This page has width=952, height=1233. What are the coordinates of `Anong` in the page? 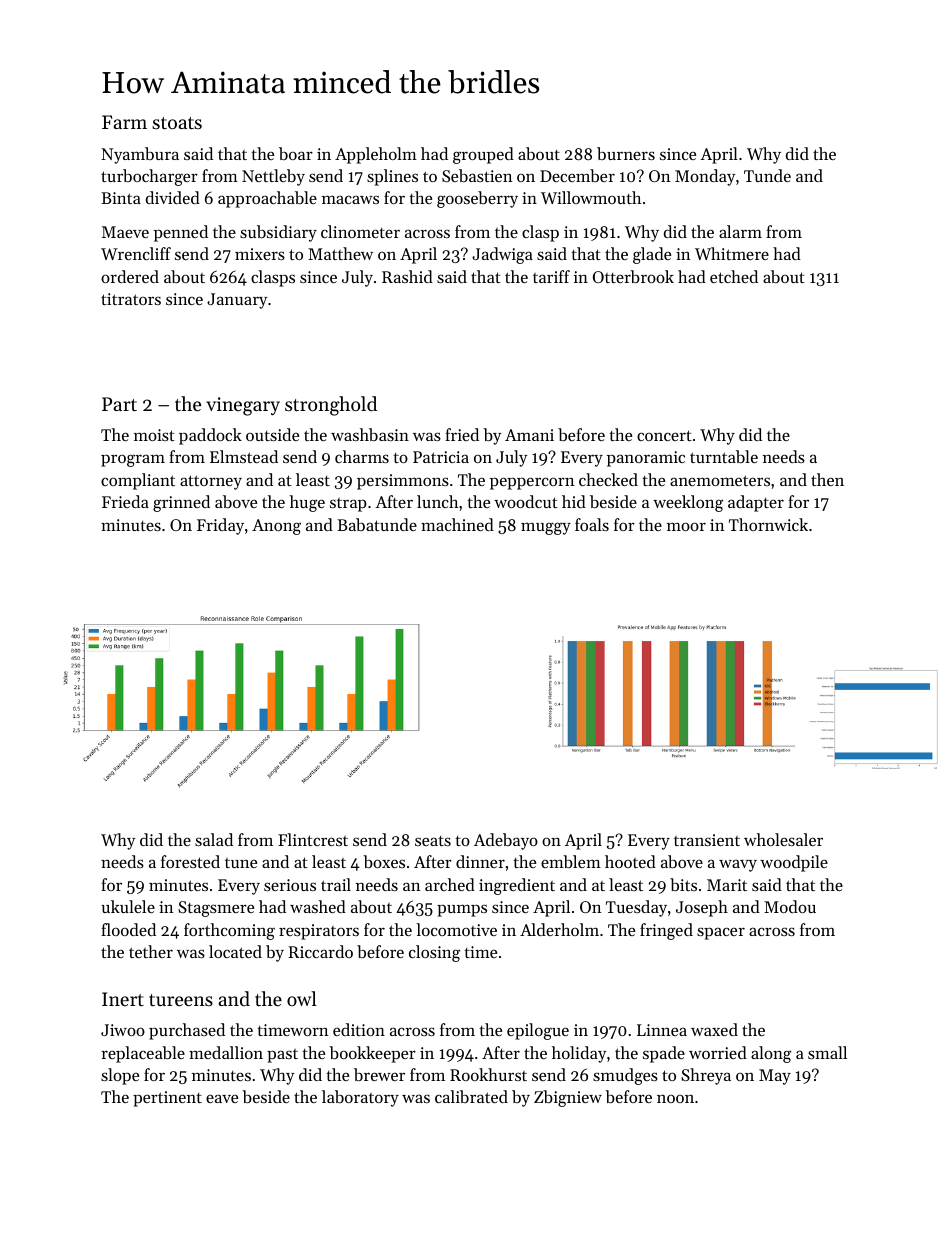 It's located at (276, 527).
